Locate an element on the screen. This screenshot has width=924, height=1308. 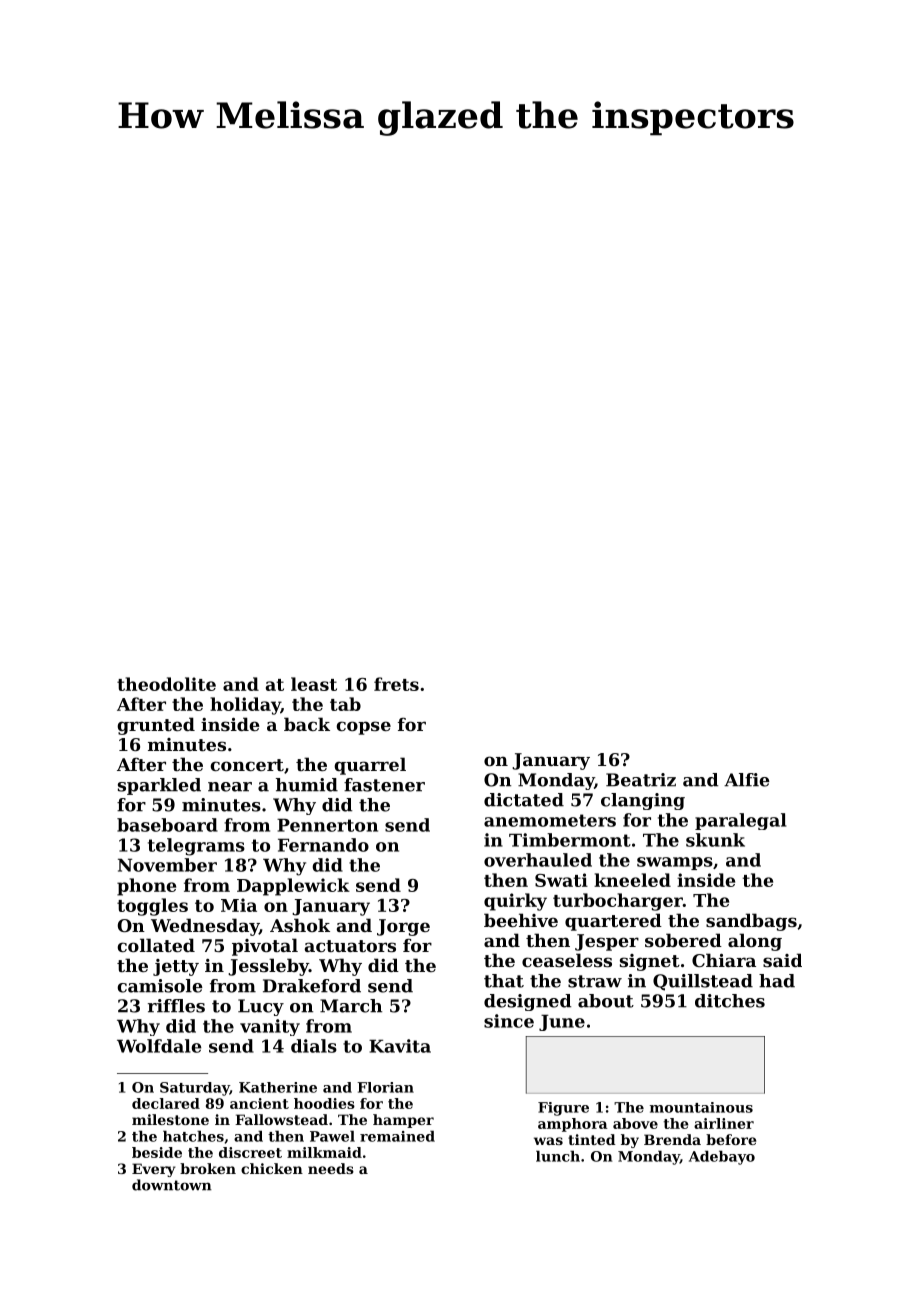
sandbags is located at coordinates (751, 922).
